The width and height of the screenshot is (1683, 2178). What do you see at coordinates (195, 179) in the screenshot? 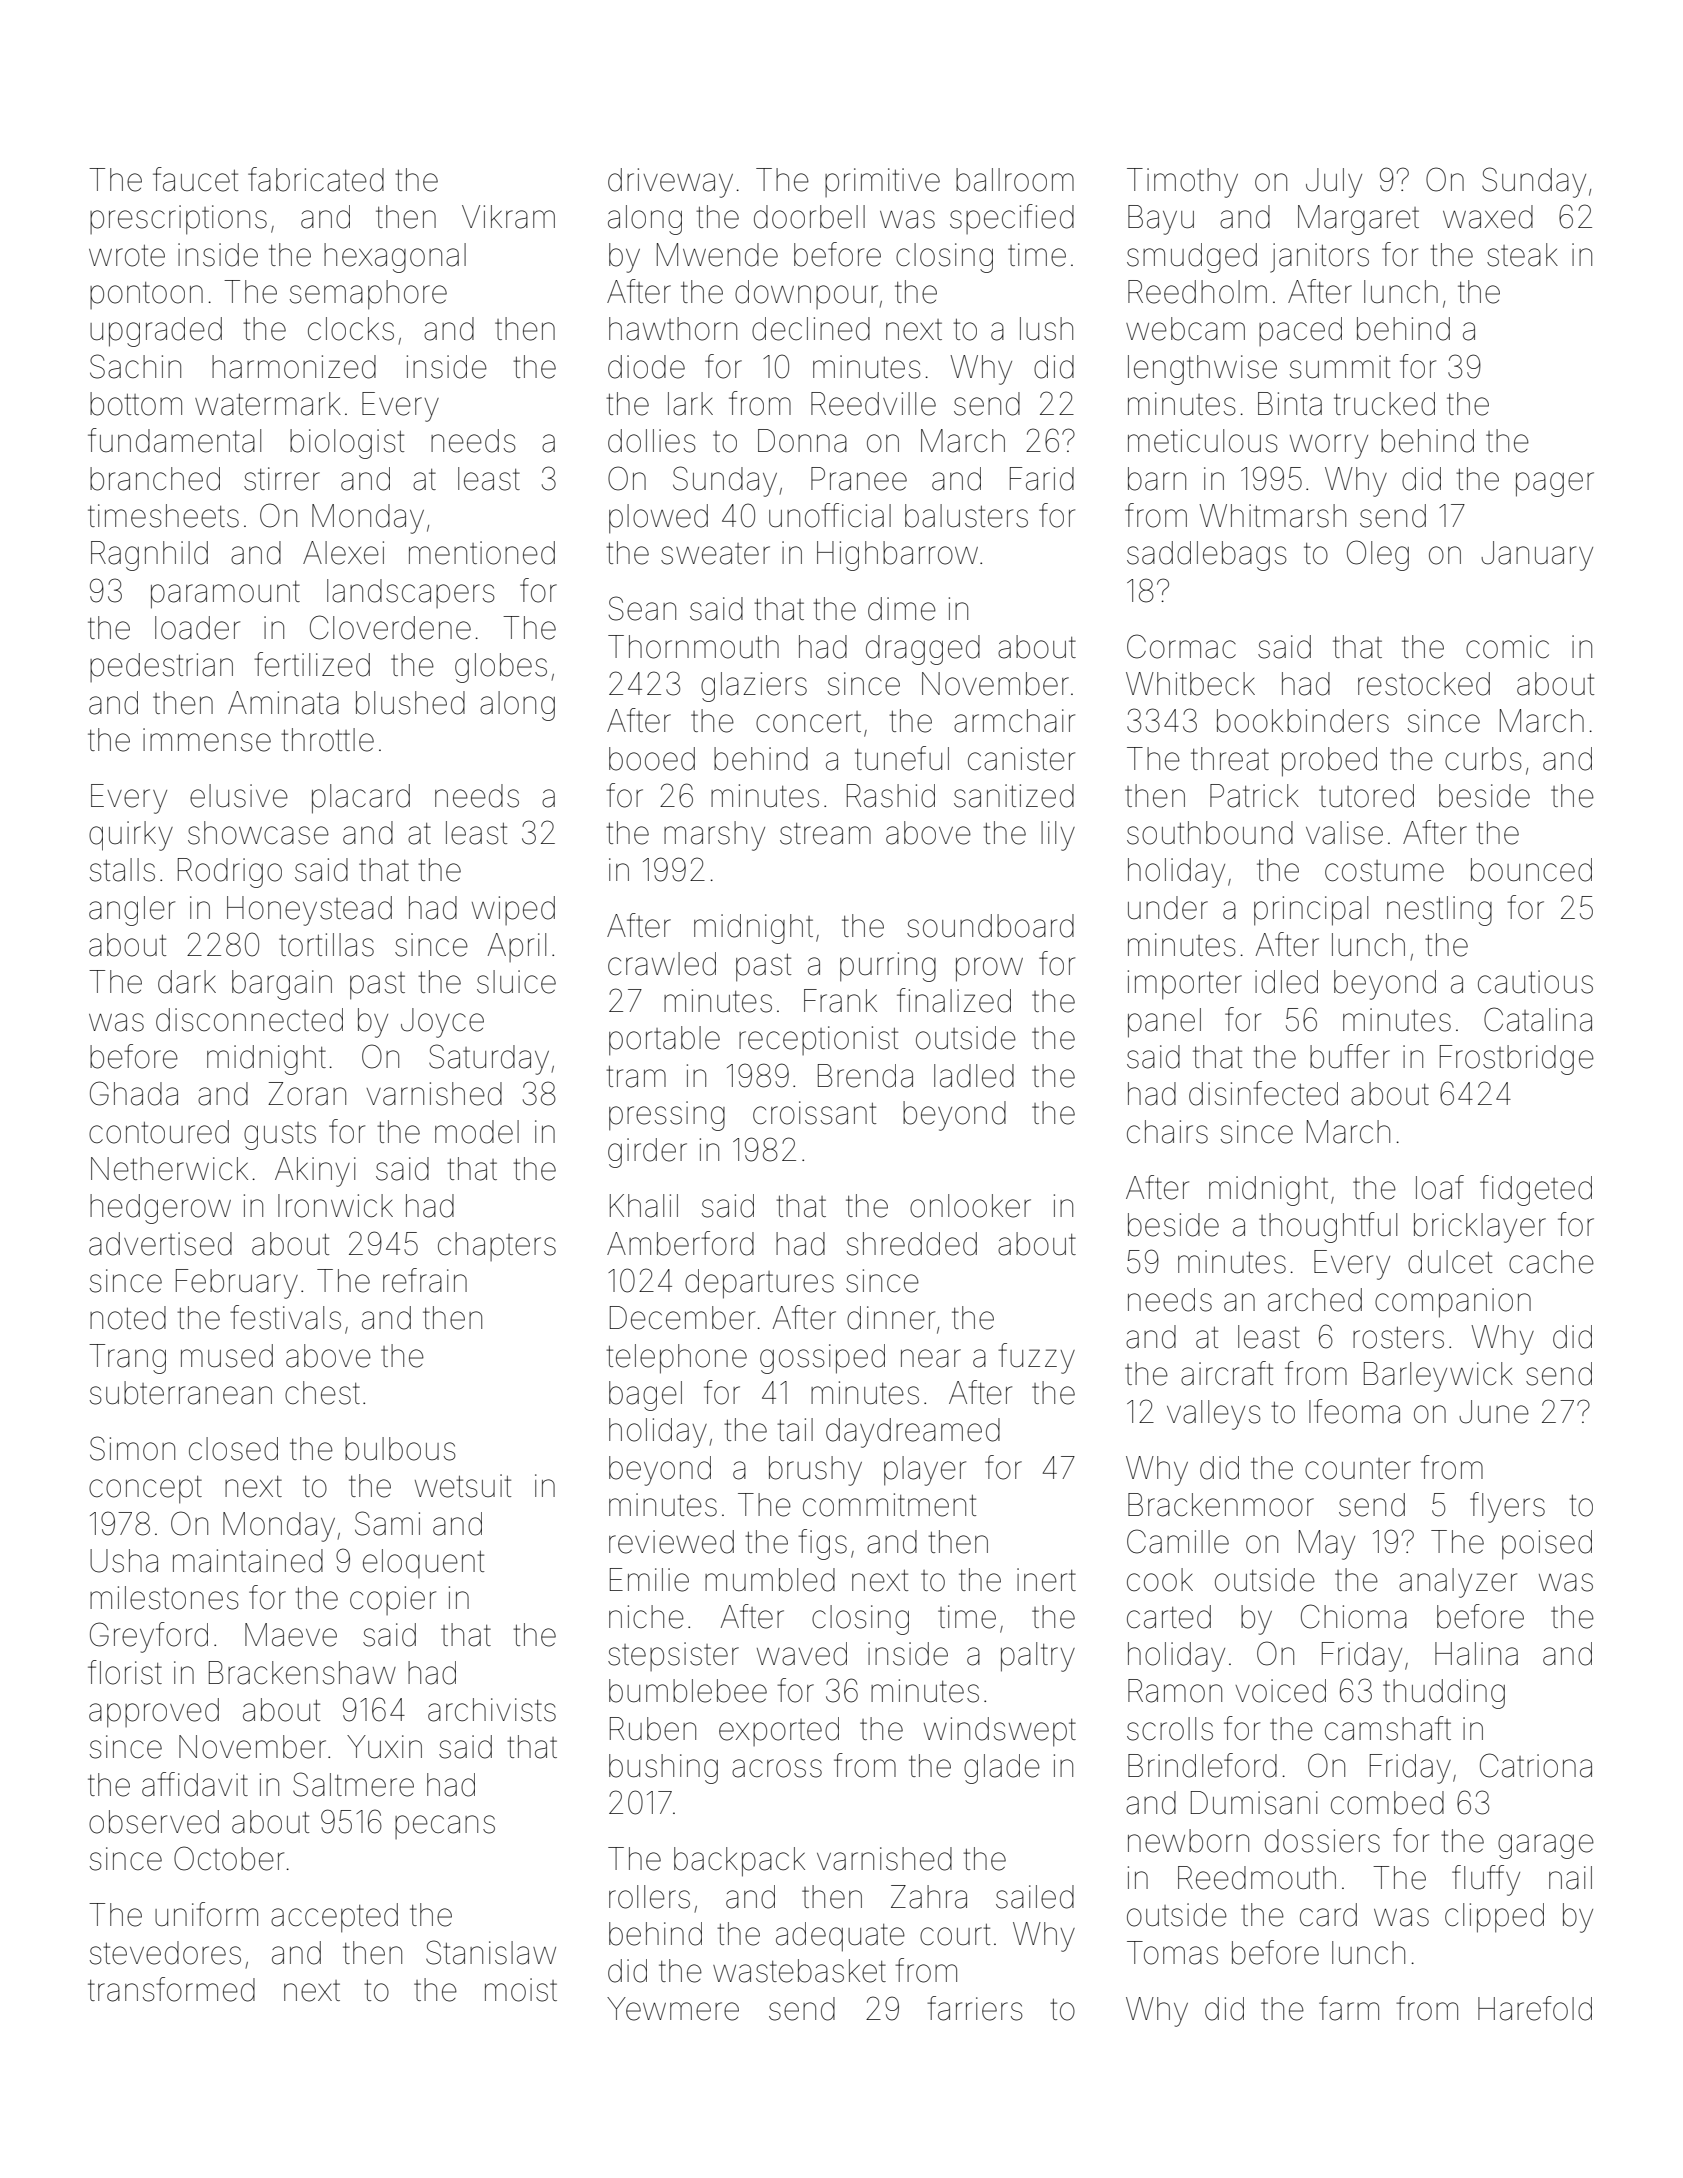
I see `faucet` at bounding box center [195, 179].
